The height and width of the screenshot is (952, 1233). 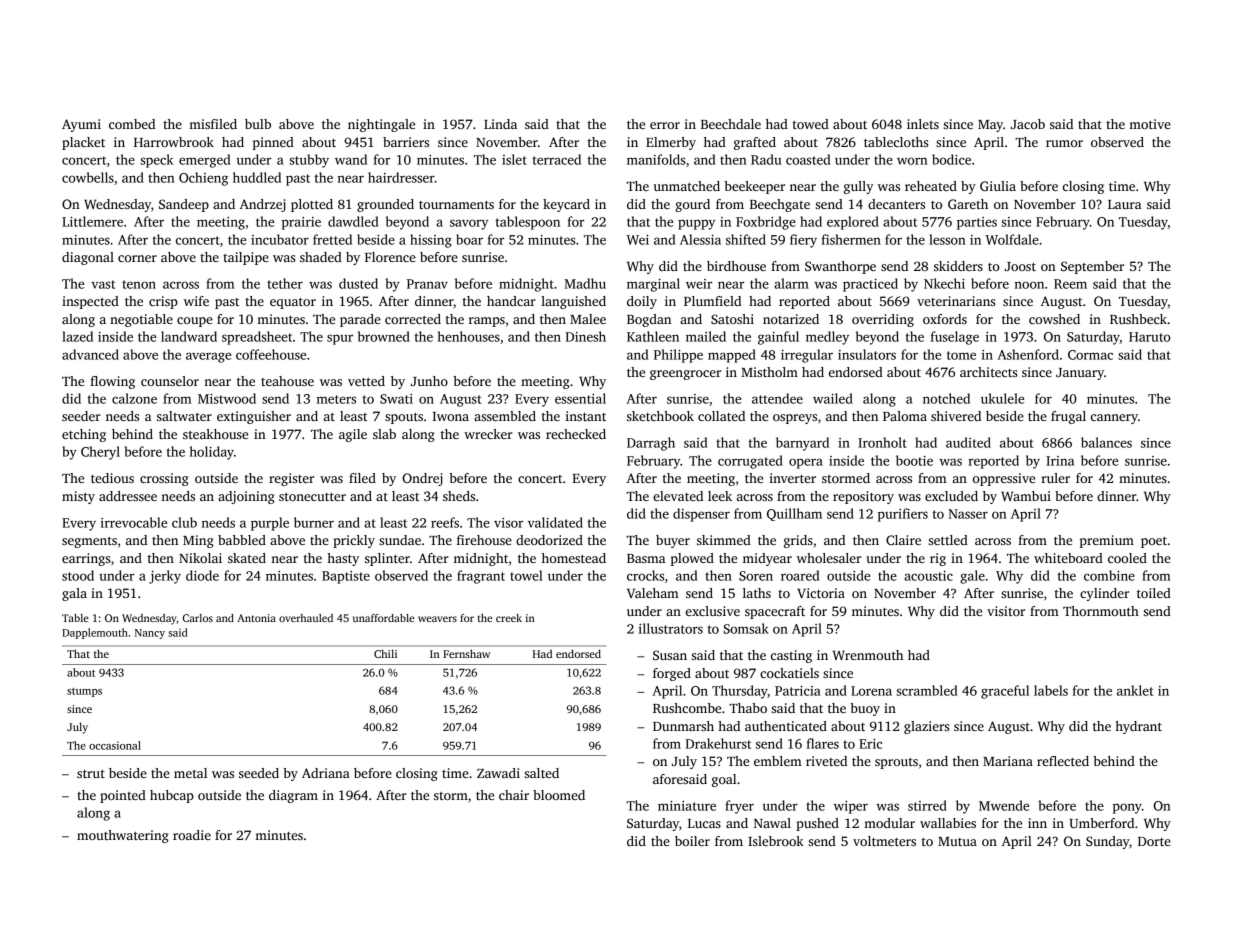 What do you see at coordinates (332, 239) in the screenshot?
I see `fretted` at bounding box center [332, 239].
